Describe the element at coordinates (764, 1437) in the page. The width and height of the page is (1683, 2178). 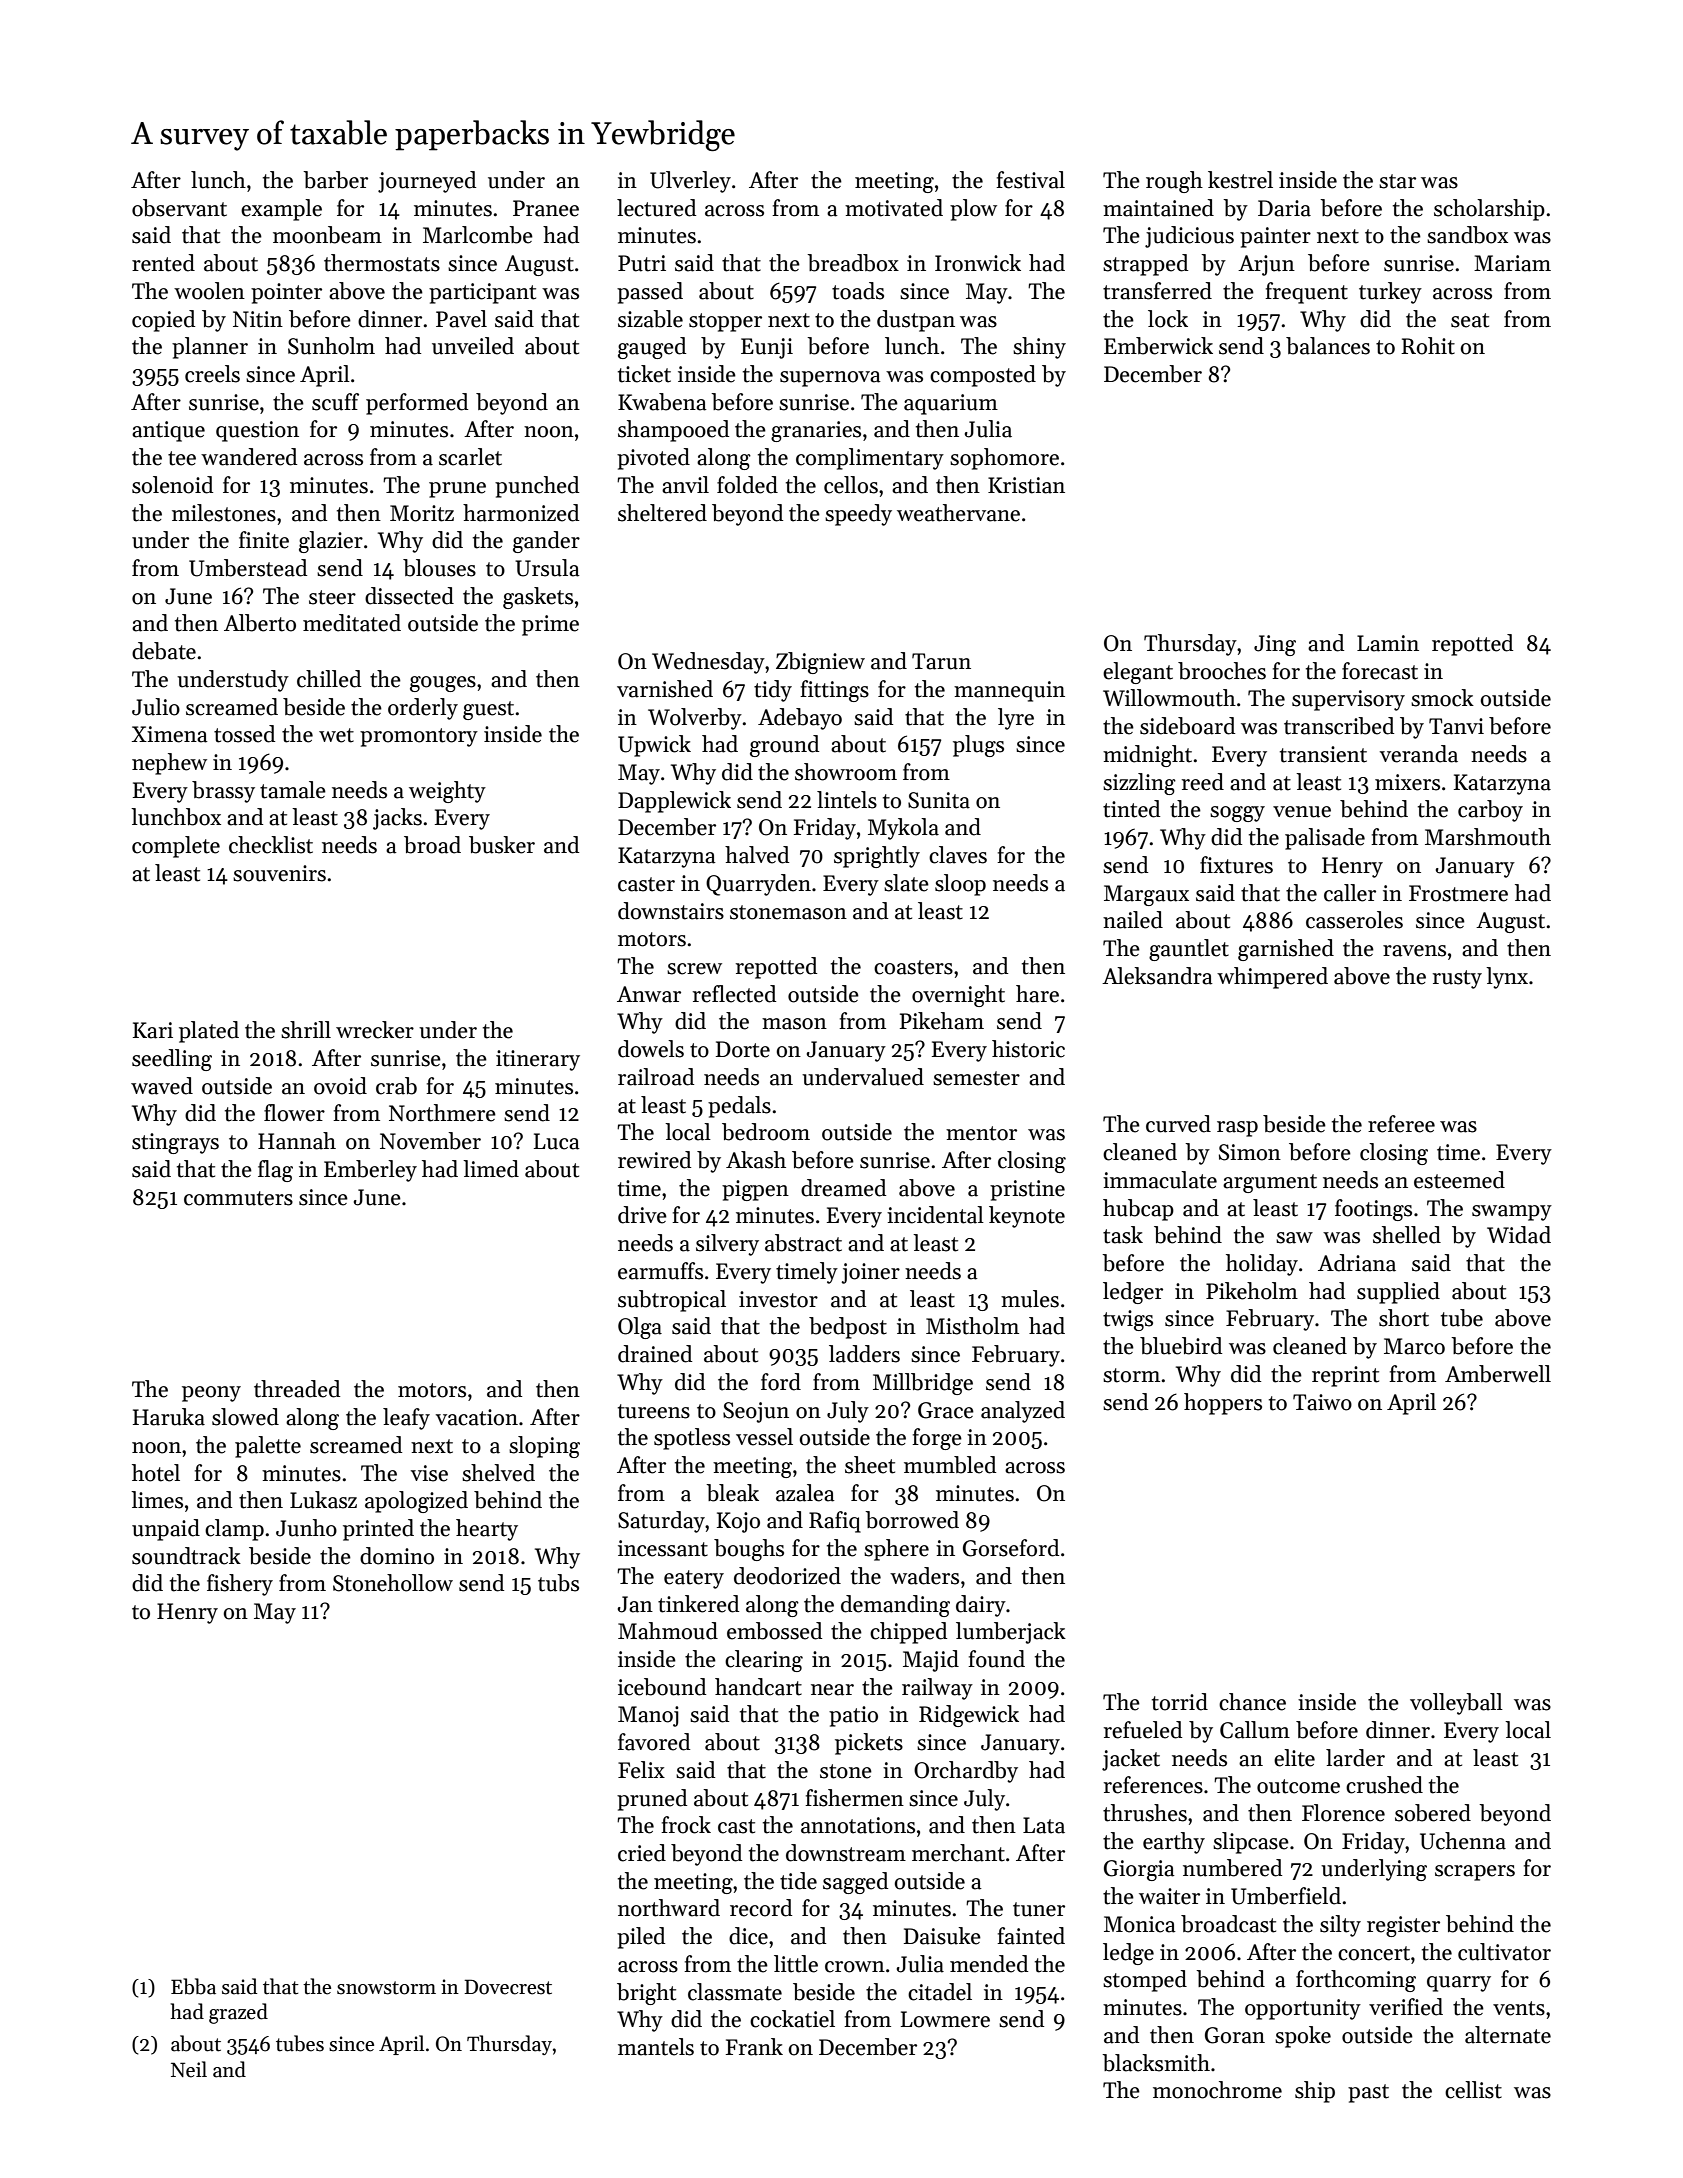
I see `vessel` at that location.
